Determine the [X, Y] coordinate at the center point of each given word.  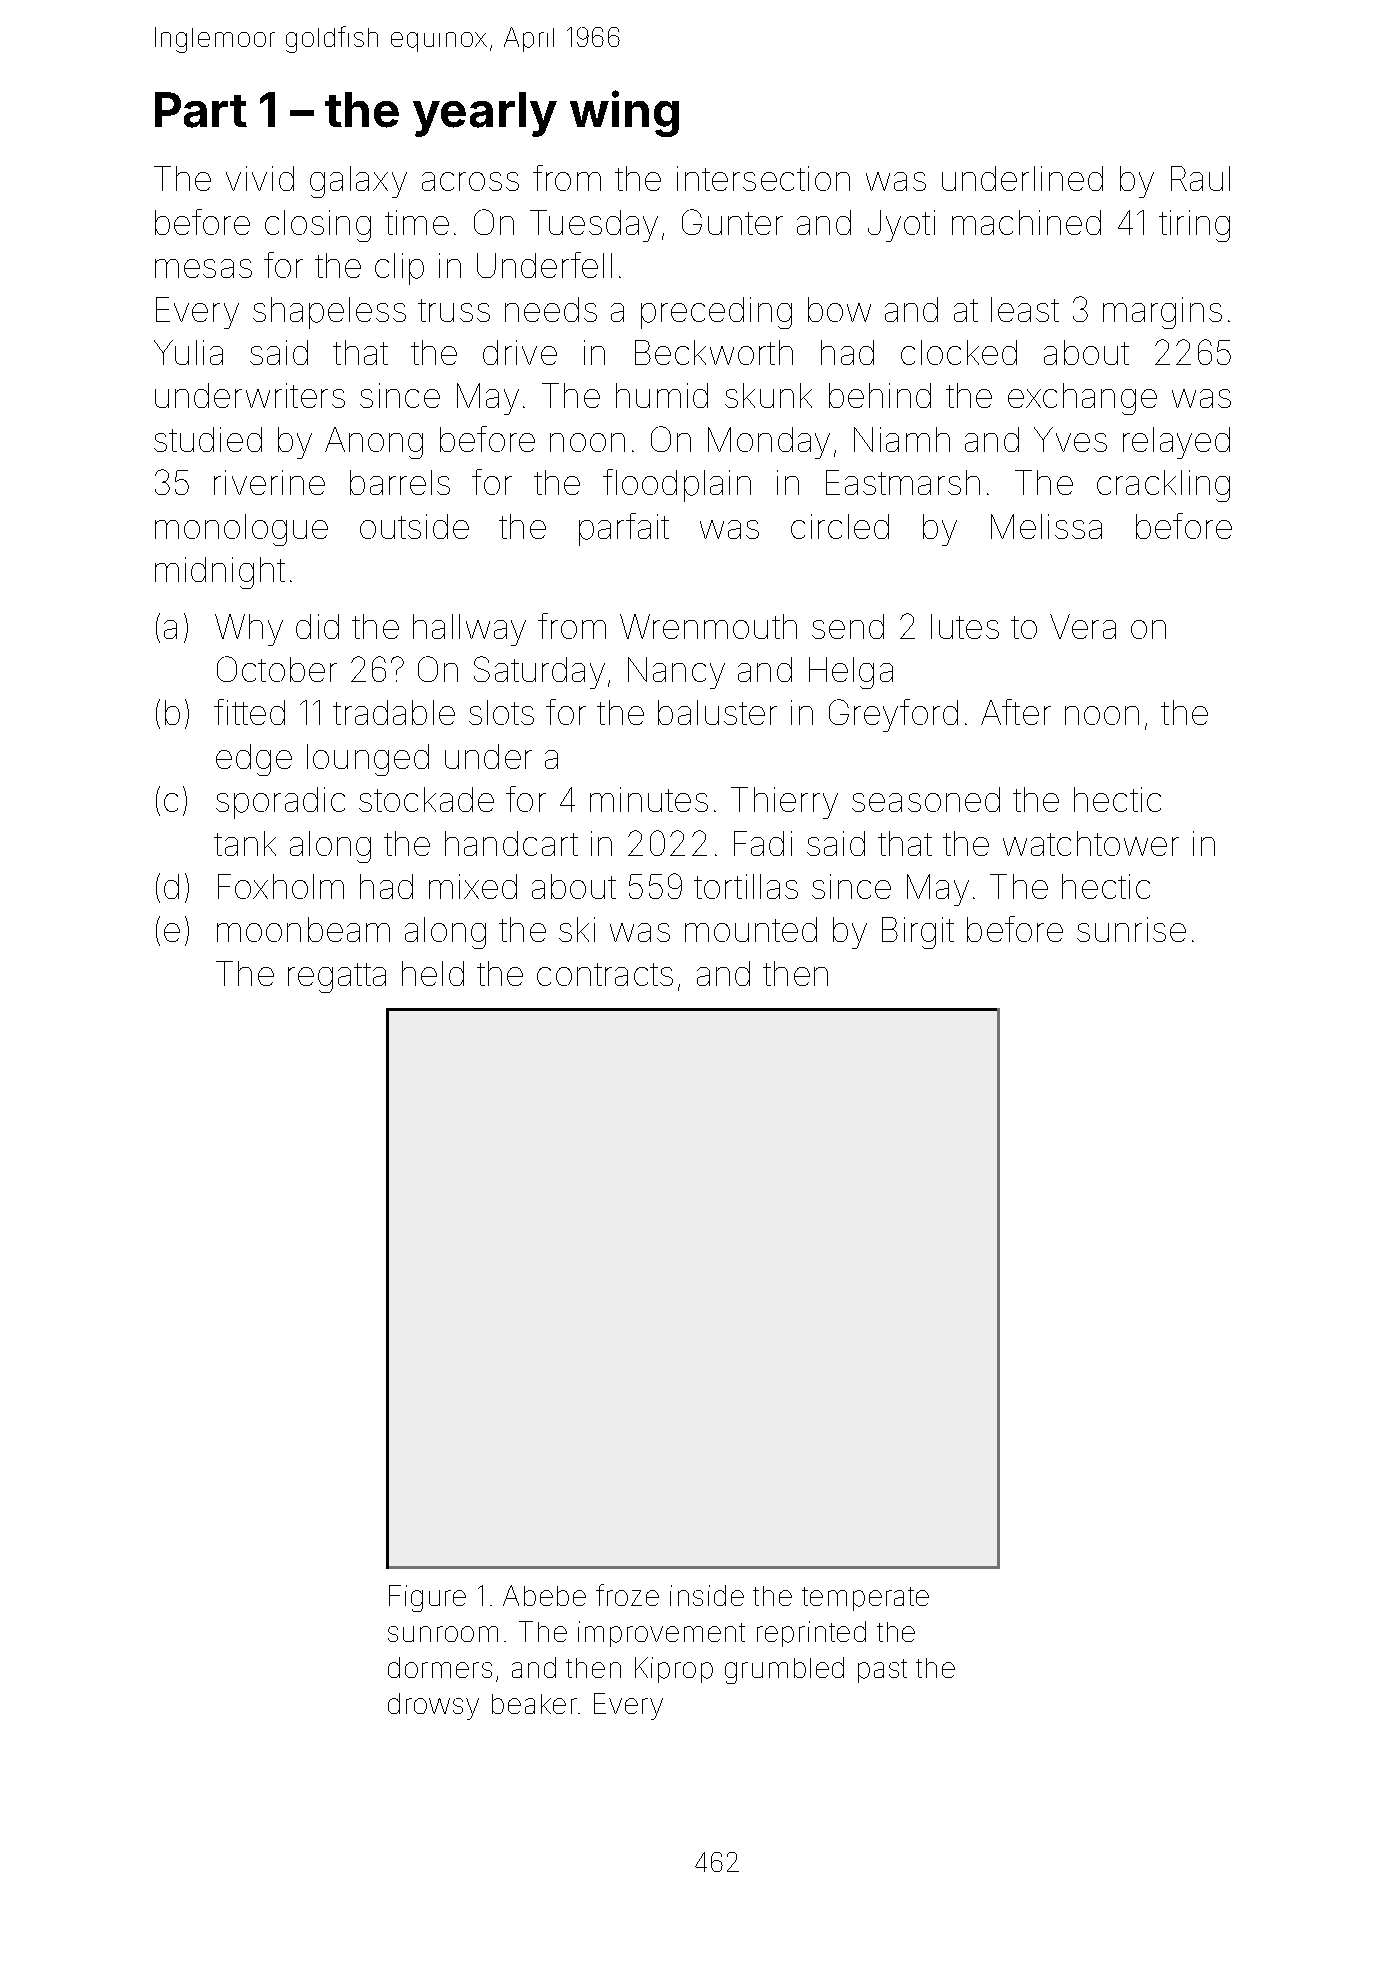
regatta [337, 978]
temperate [865, 1599]
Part [201, 110]
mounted [751, 929]
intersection [763, 178]
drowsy [433, 1706]
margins [1162, 313]
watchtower [1091, 843]
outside [414, 526]
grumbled [784, 1670]
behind [880, 395]
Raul [1200, 178]
